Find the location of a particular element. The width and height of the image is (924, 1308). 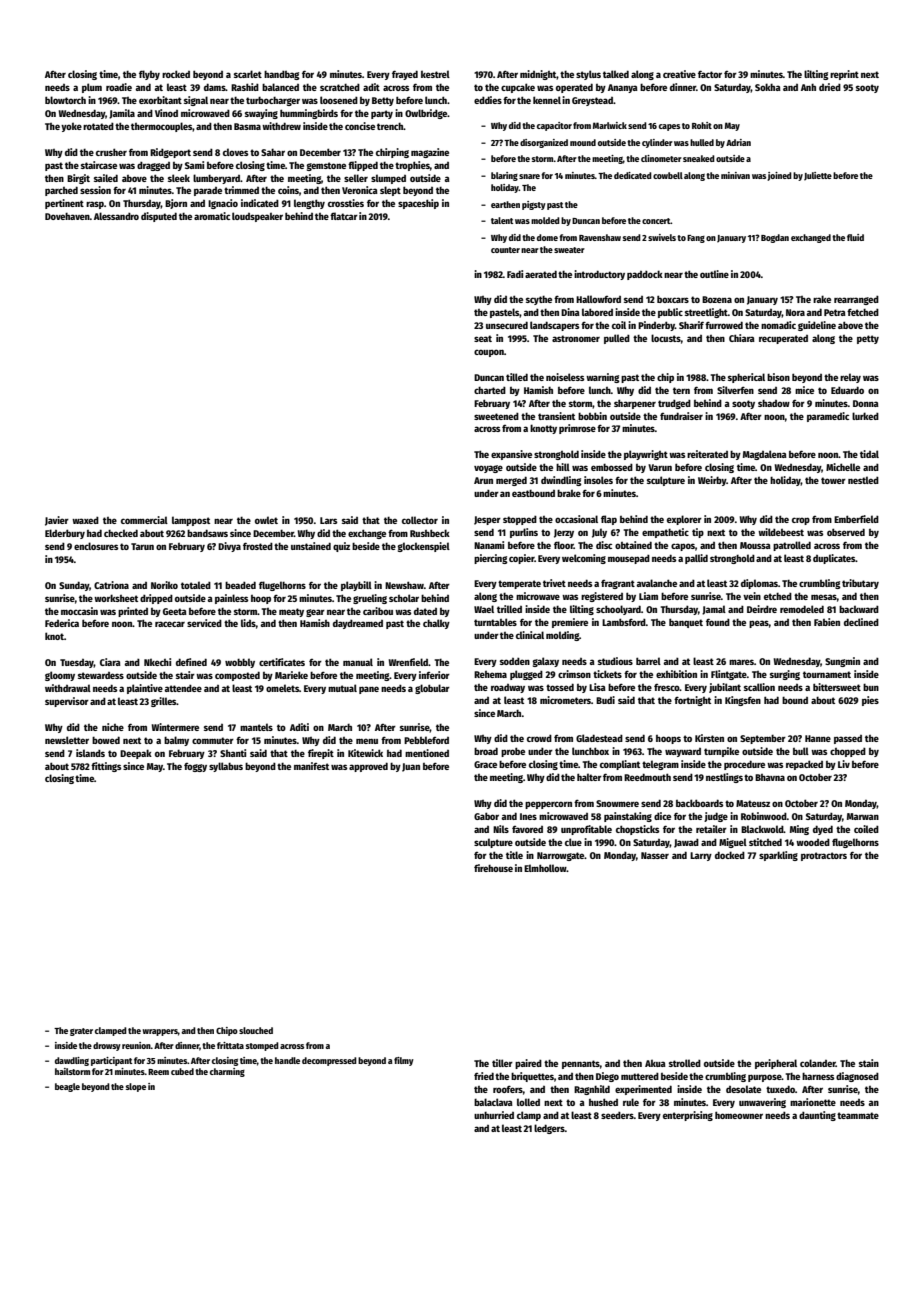

purlins is located at coordinates (524, 533).
